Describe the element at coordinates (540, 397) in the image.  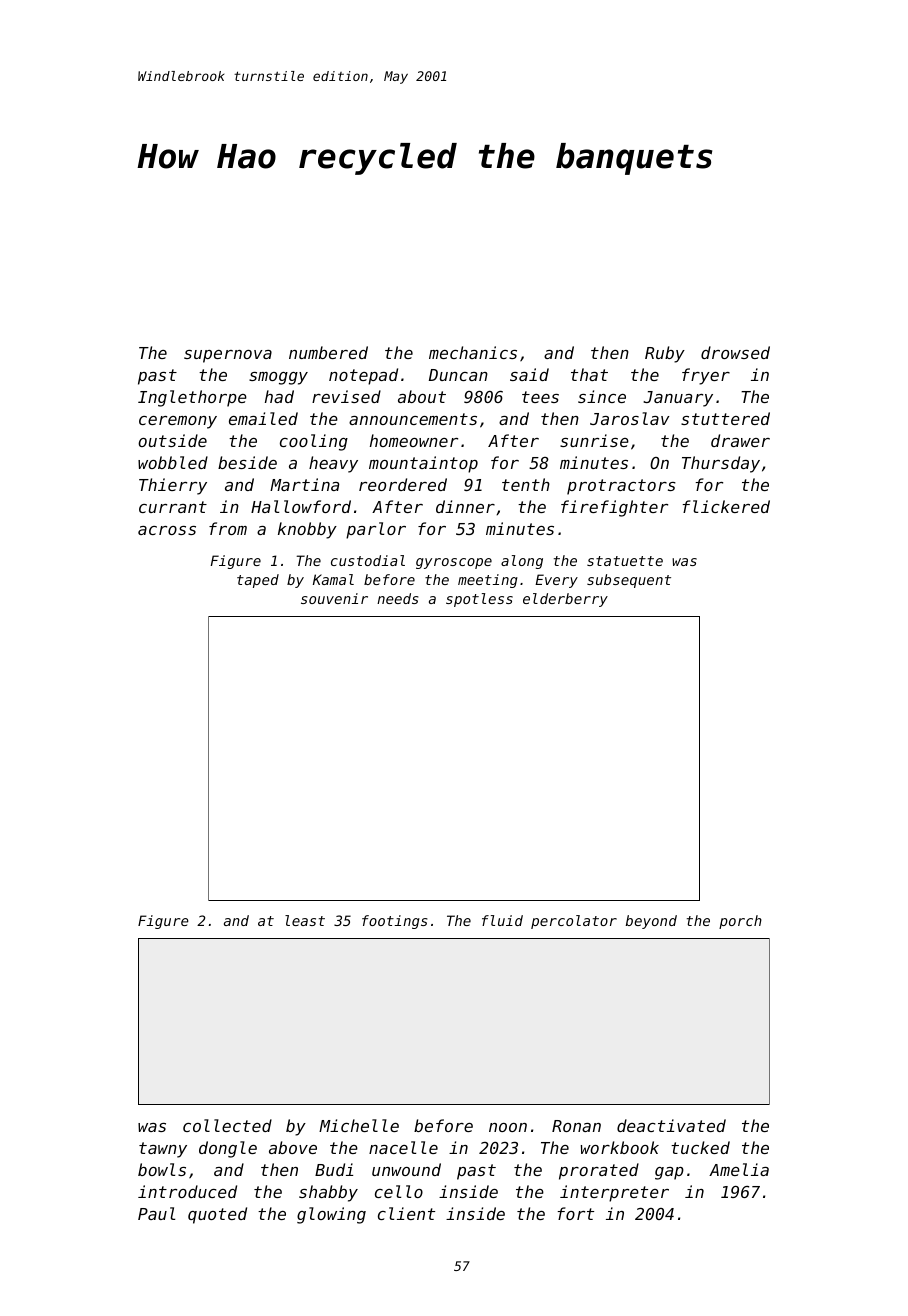
I see `tees` at that location.
